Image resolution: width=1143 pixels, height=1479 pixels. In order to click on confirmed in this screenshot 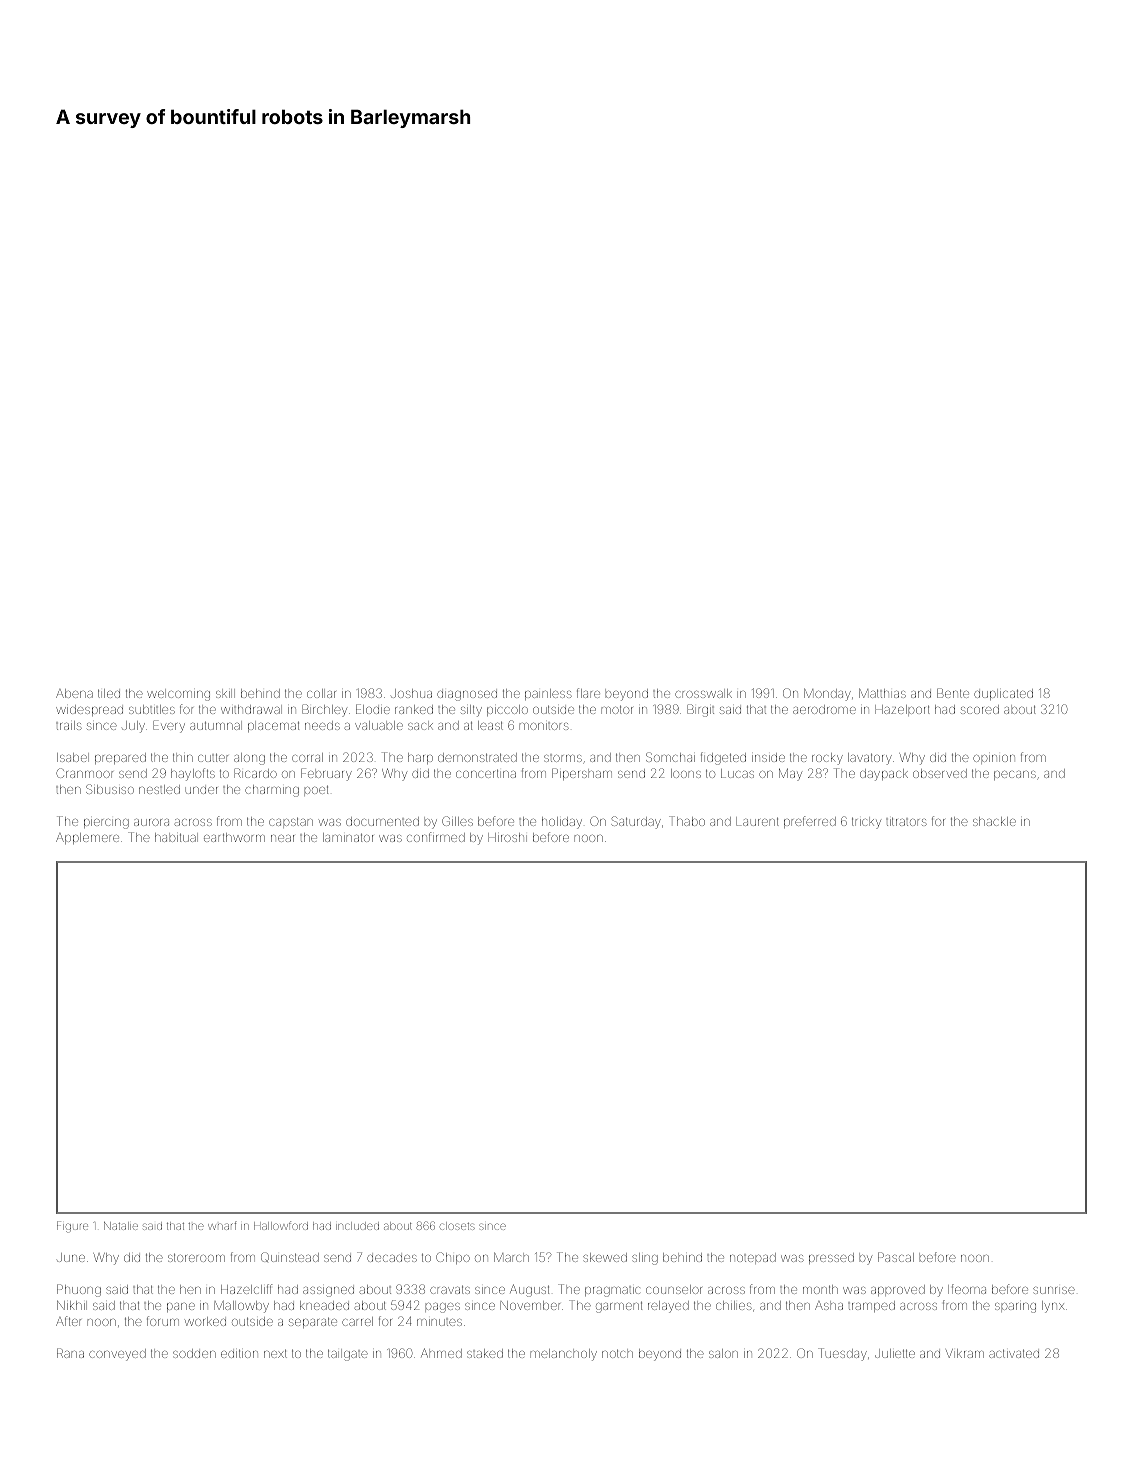, I will do `click(436, 837)`.
